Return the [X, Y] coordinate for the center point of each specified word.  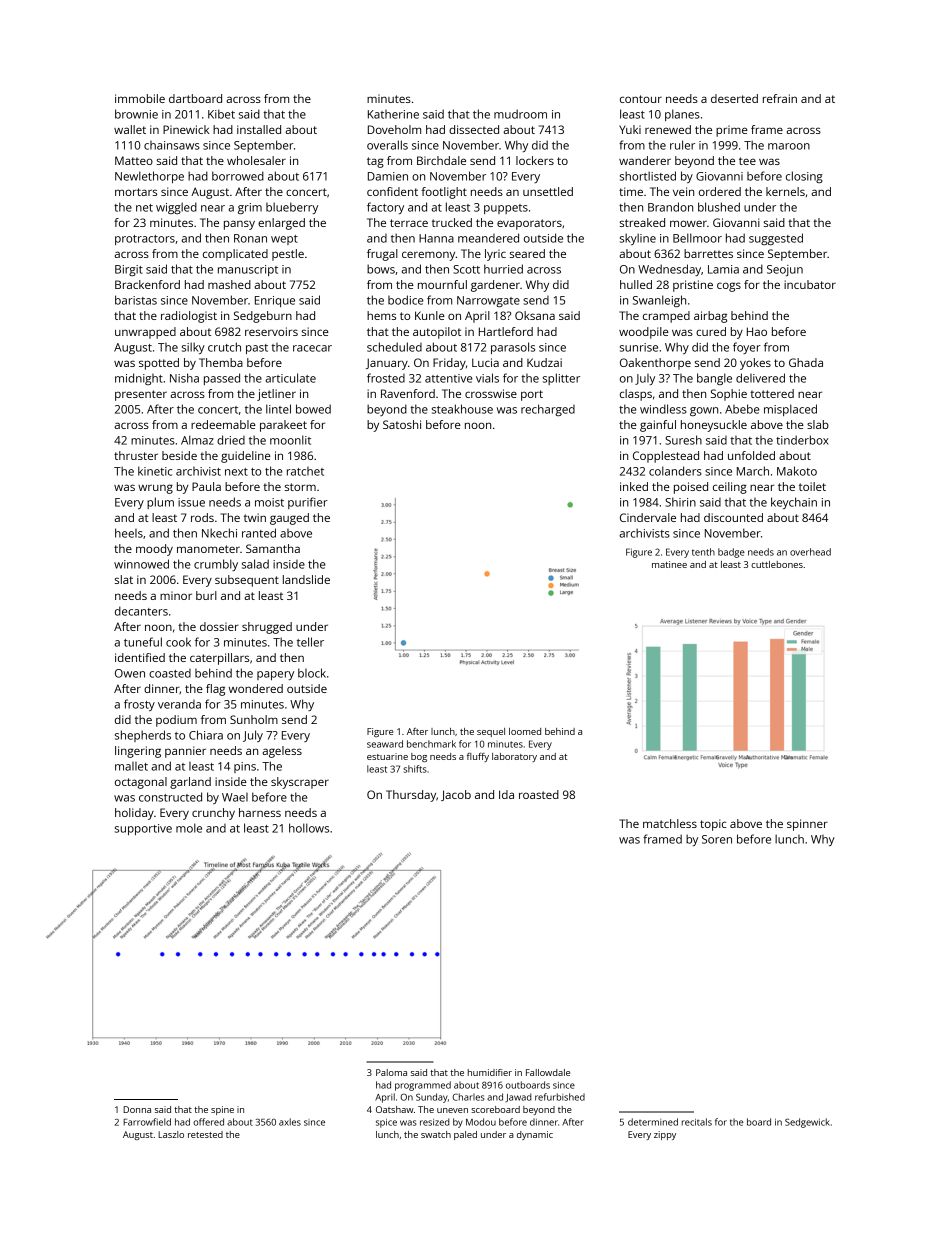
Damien [388, 176]
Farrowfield [147, 1122]
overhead [810, 552]
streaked [642, 222]
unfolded [751, 455]
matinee [669, 564]
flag [215, 690]
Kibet [221, 114]
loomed [525, 731]
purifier [308, 503]
